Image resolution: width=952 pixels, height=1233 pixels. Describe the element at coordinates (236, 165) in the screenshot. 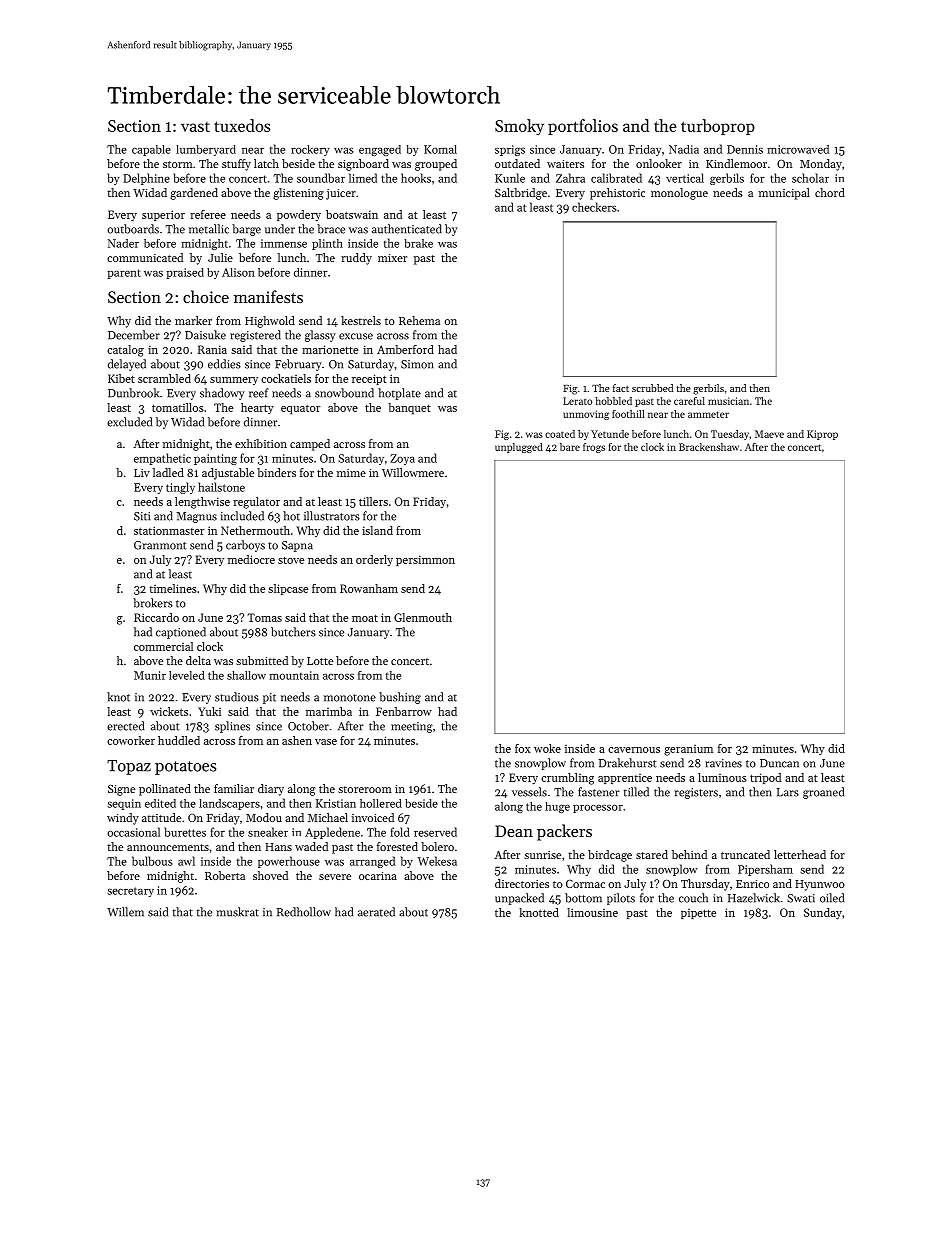

I see `stuffy` at that location.
